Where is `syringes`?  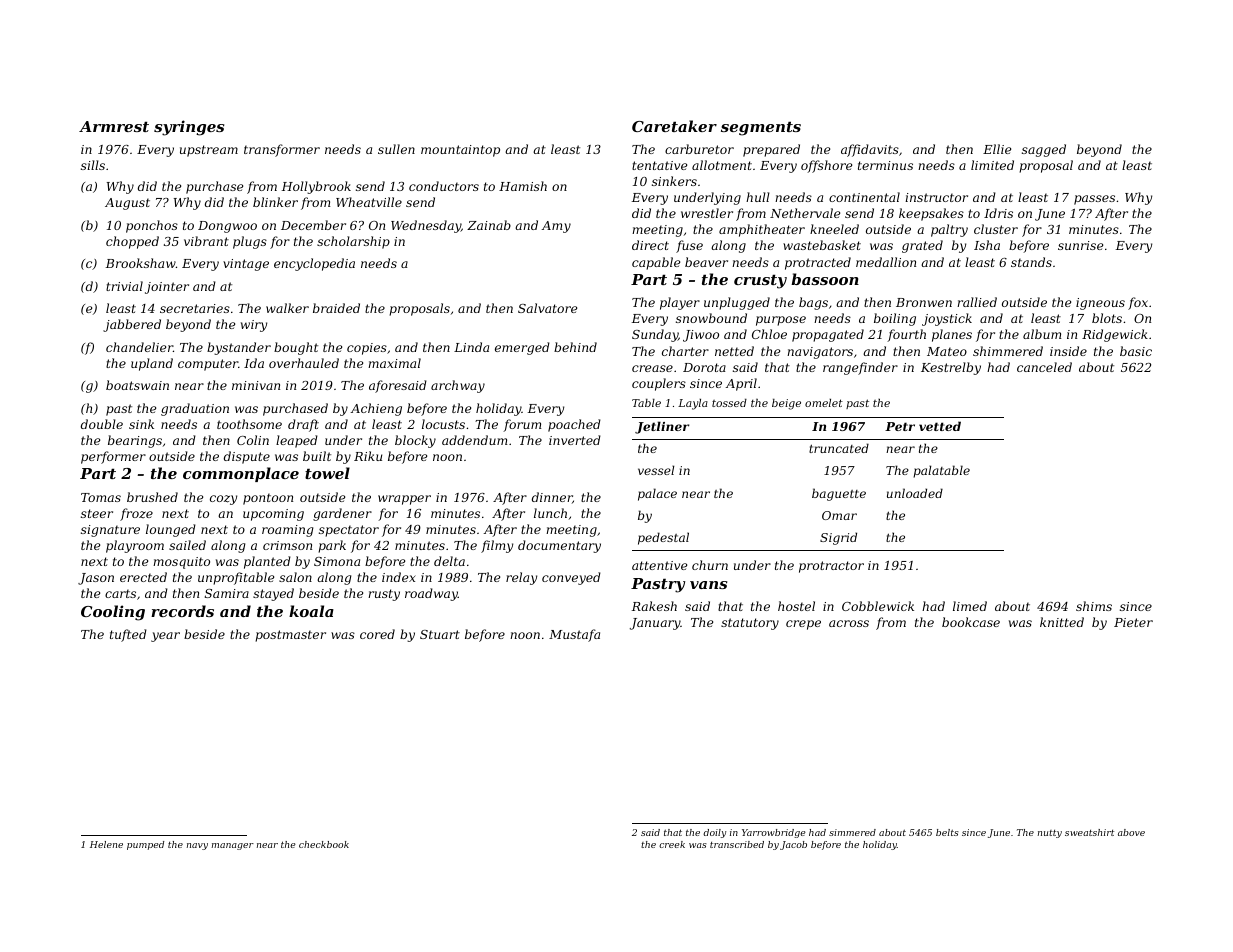
syringes is located at coordinates (189, 128).
